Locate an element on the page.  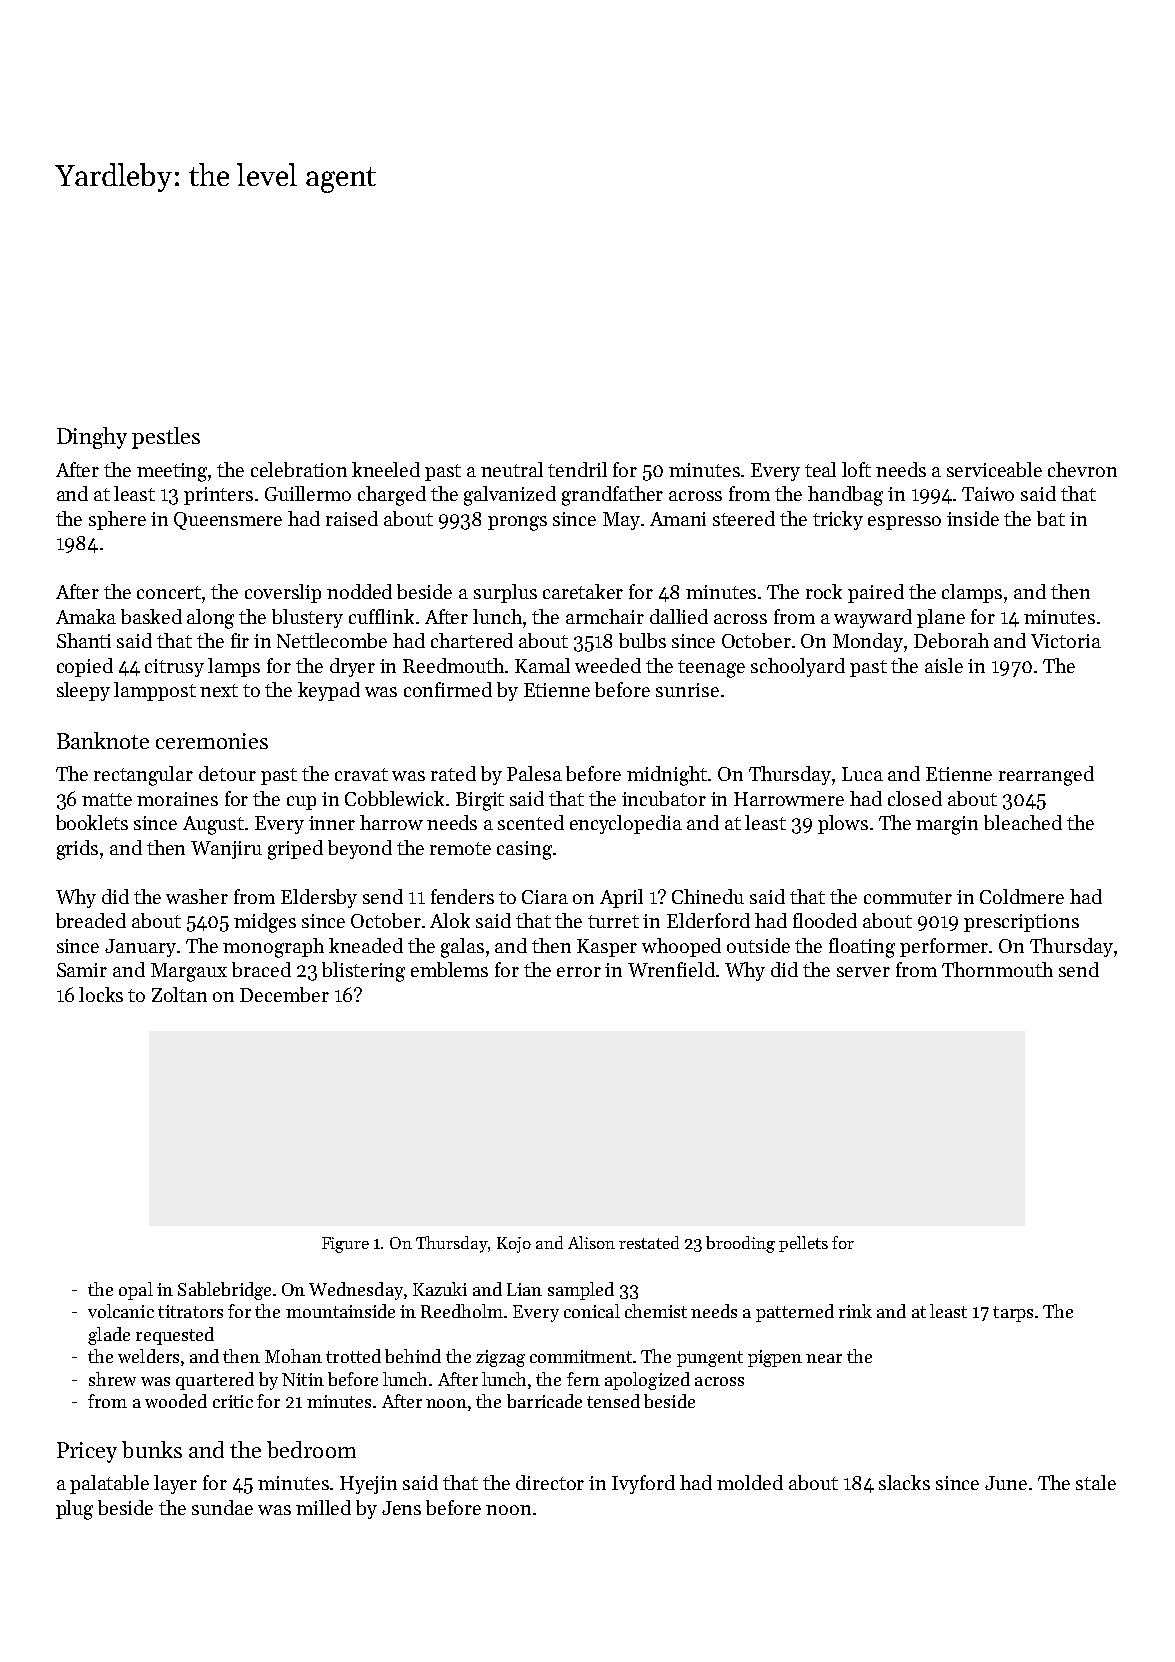
Victoria is located at coordinates (1066, 641).
